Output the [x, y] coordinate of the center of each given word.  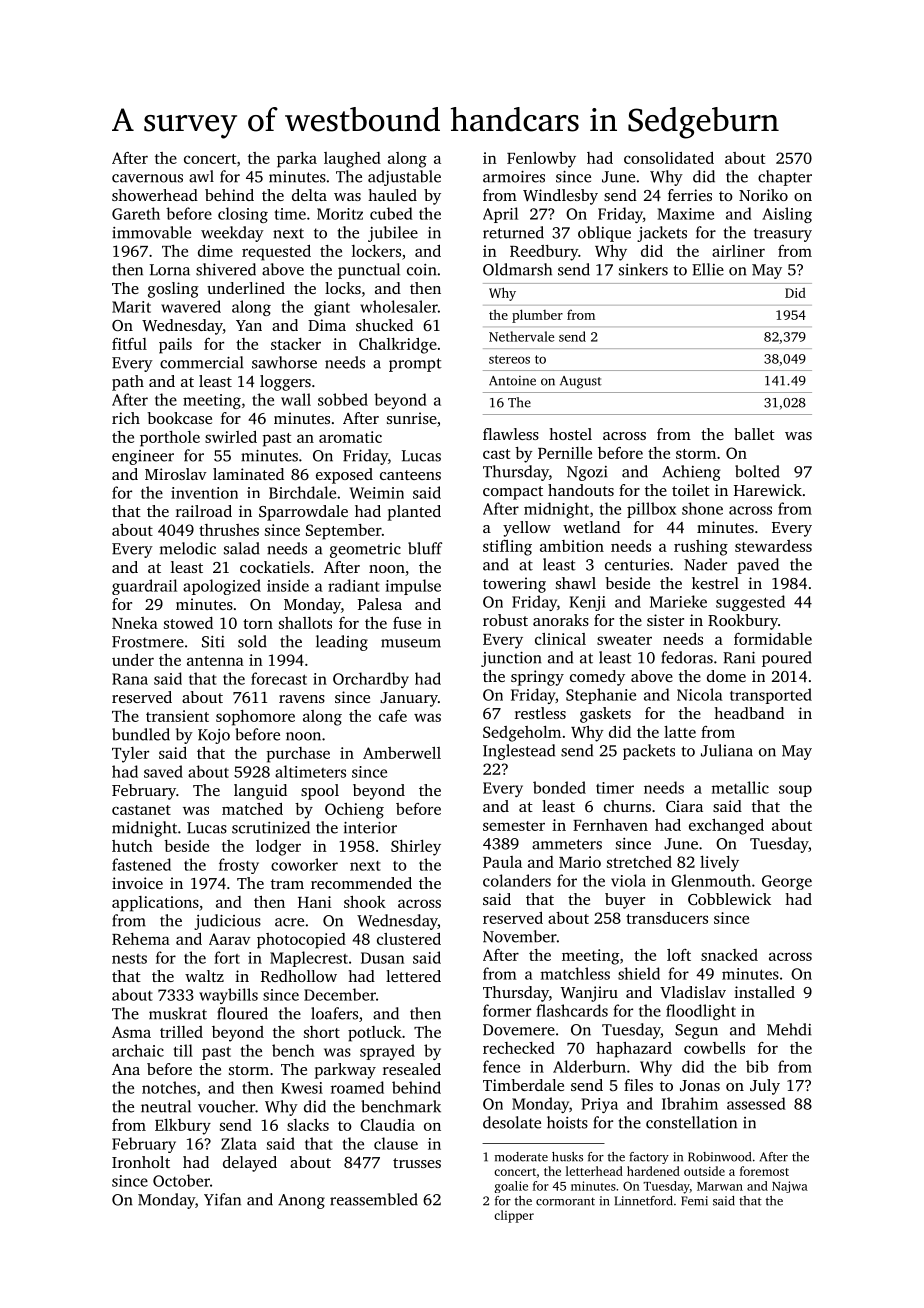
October [181, 1180]
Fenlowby [541, 160]
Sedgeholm [522, 734]
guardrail [144, 587]
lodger [278, 848]
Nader [705, 564]
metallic [740, 787]
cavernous [147, 178]
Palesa [380, 604]
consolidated [669, 158]
